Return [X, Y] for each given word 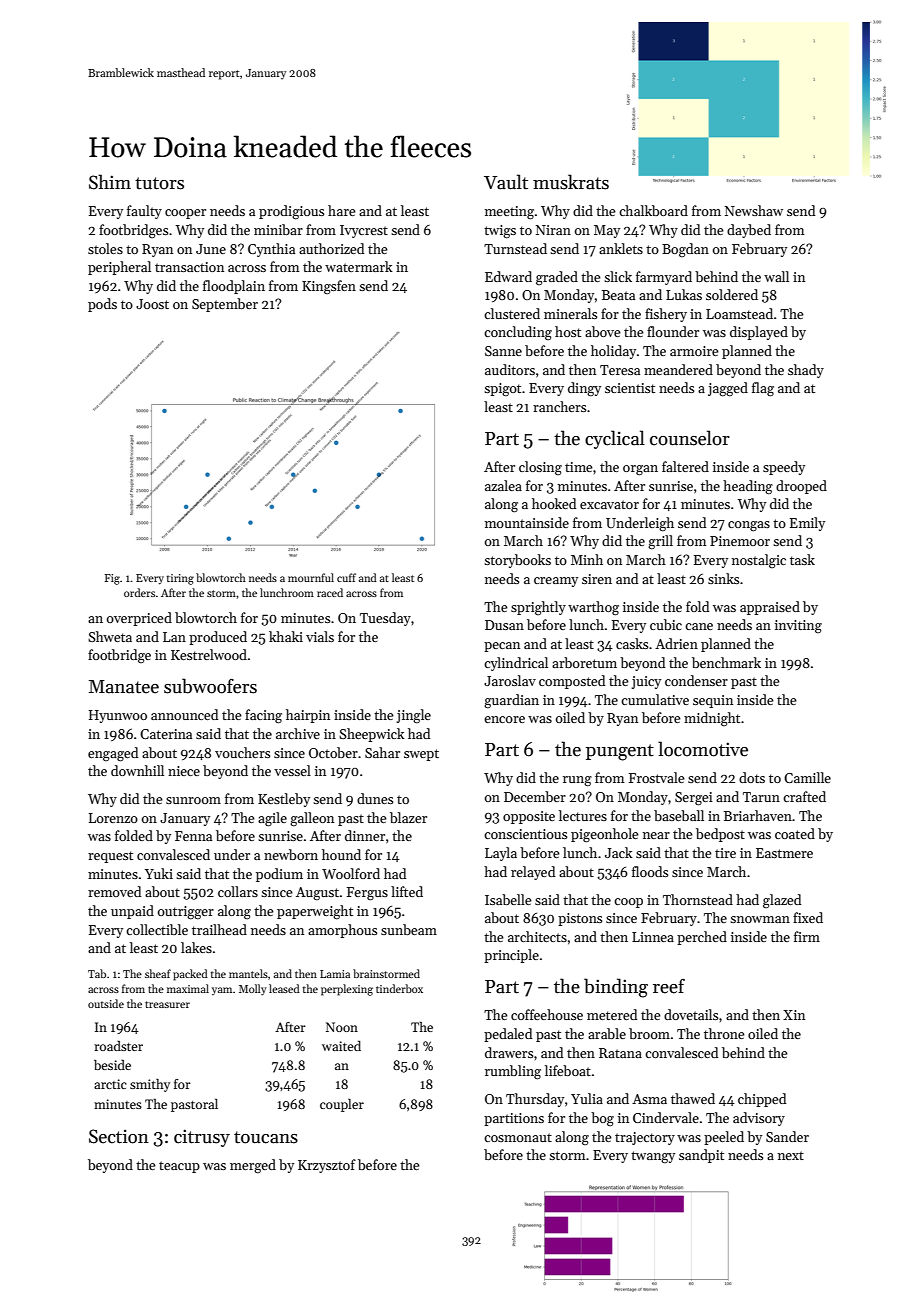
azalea [503, 485]
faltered [685, 466]
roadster [118, 1046]
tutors [159, 183]
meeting [509, 213]
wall [776, 276]
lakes [196, 947]
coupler [342, 1105]
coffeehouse [547, 1014]
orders [139, 592]
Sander [787, 1136]
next [791, 1155]
